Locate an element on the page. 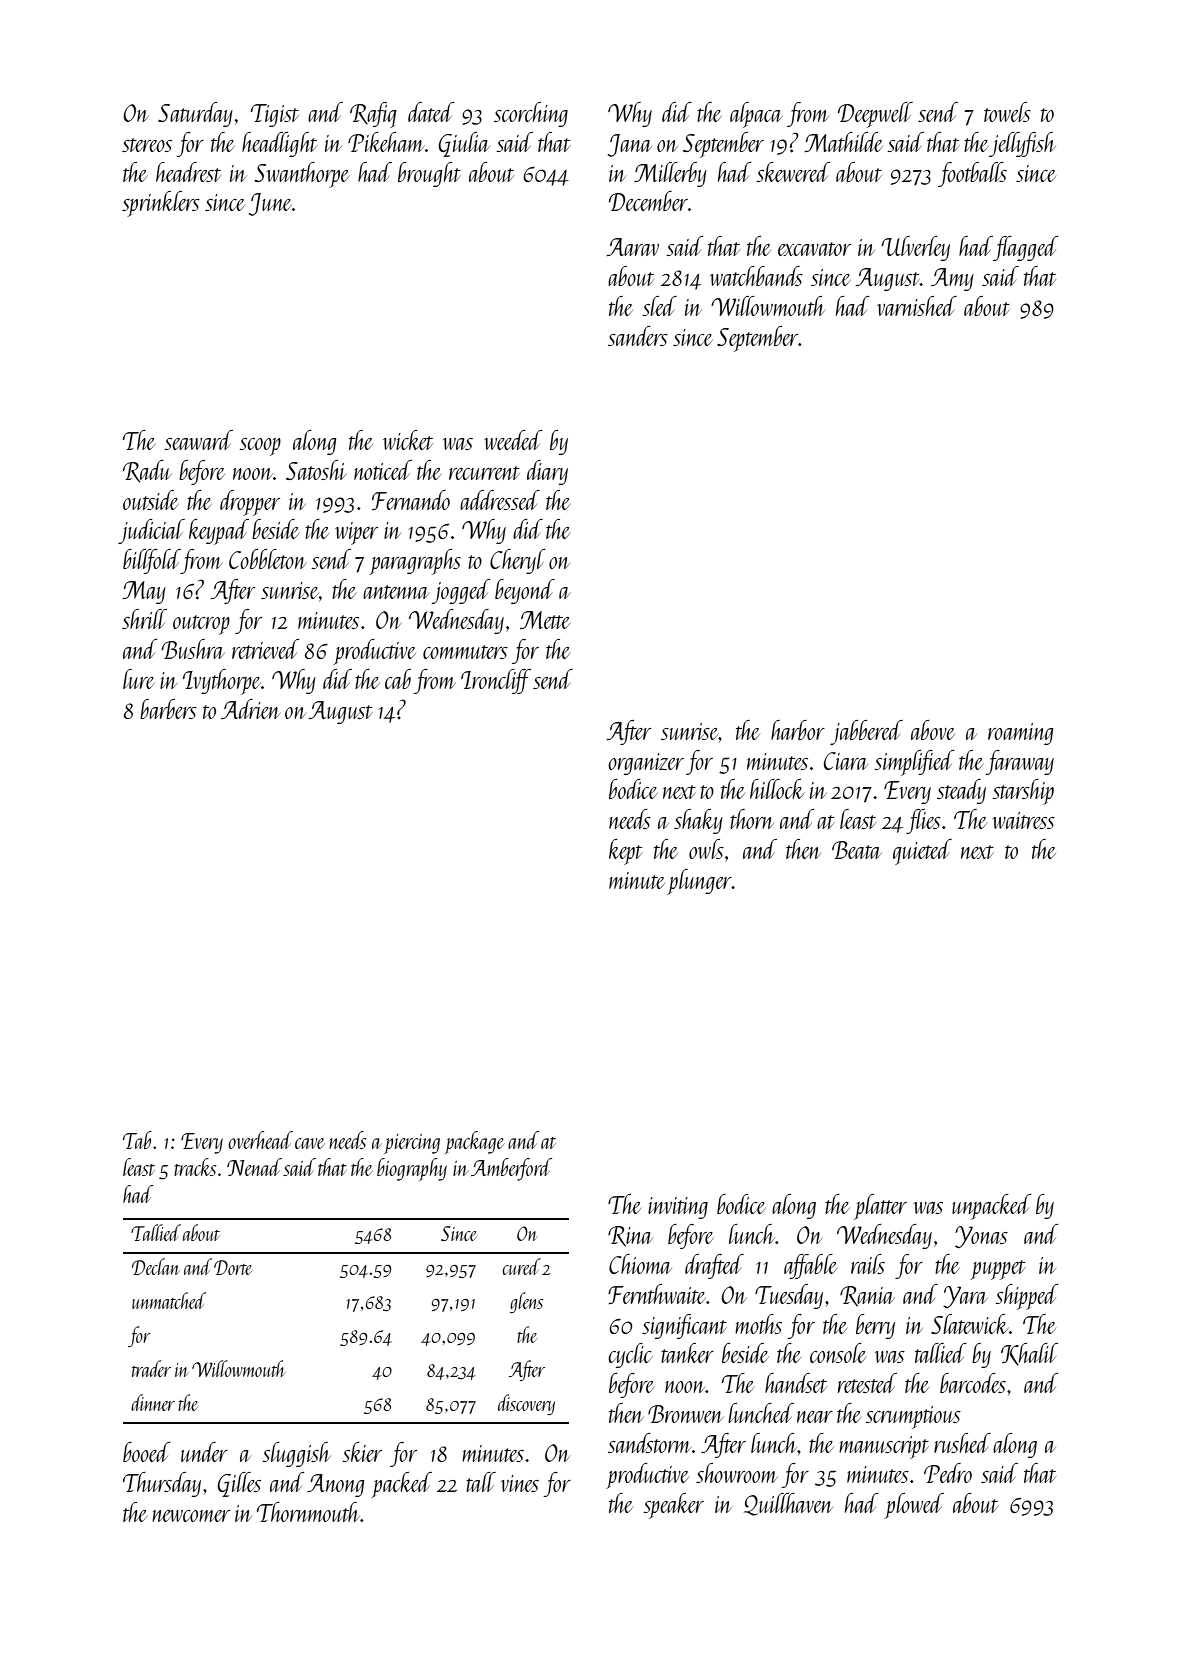  Yonas is located at coordinates (981, 1237).
